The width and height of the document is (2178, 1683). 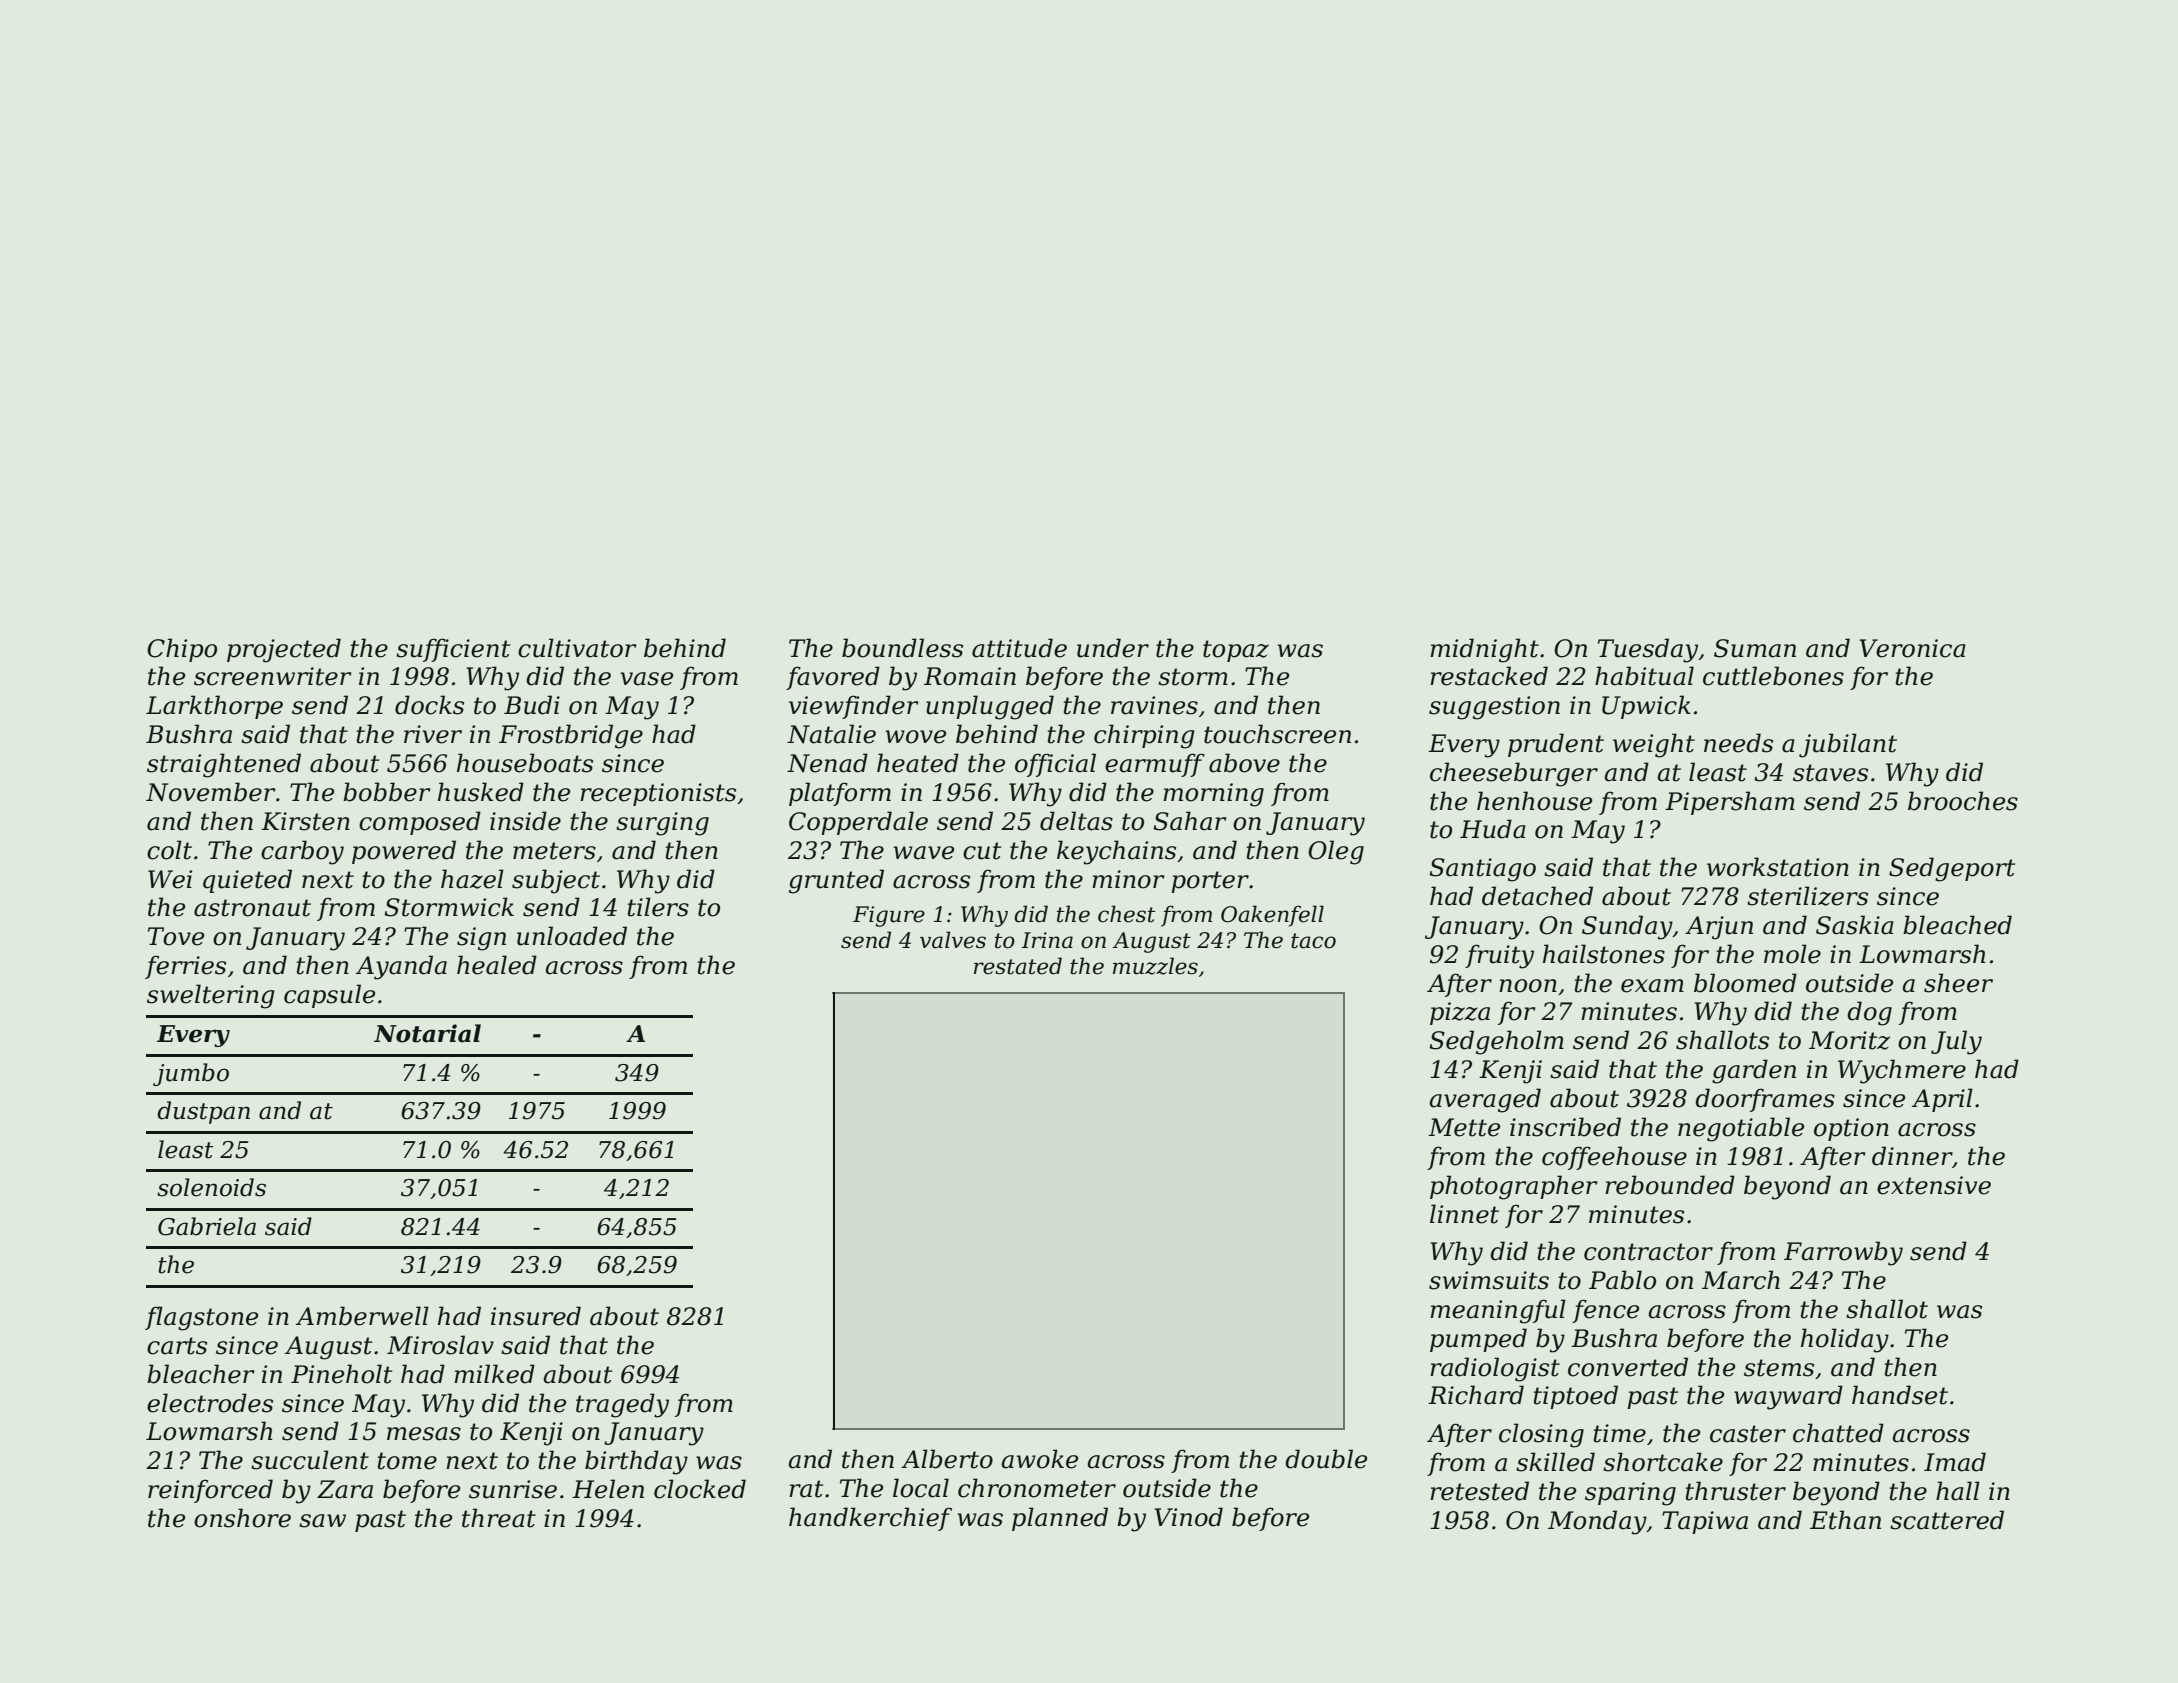 I want to click on awoke, so click(x=1039, y=1459).
